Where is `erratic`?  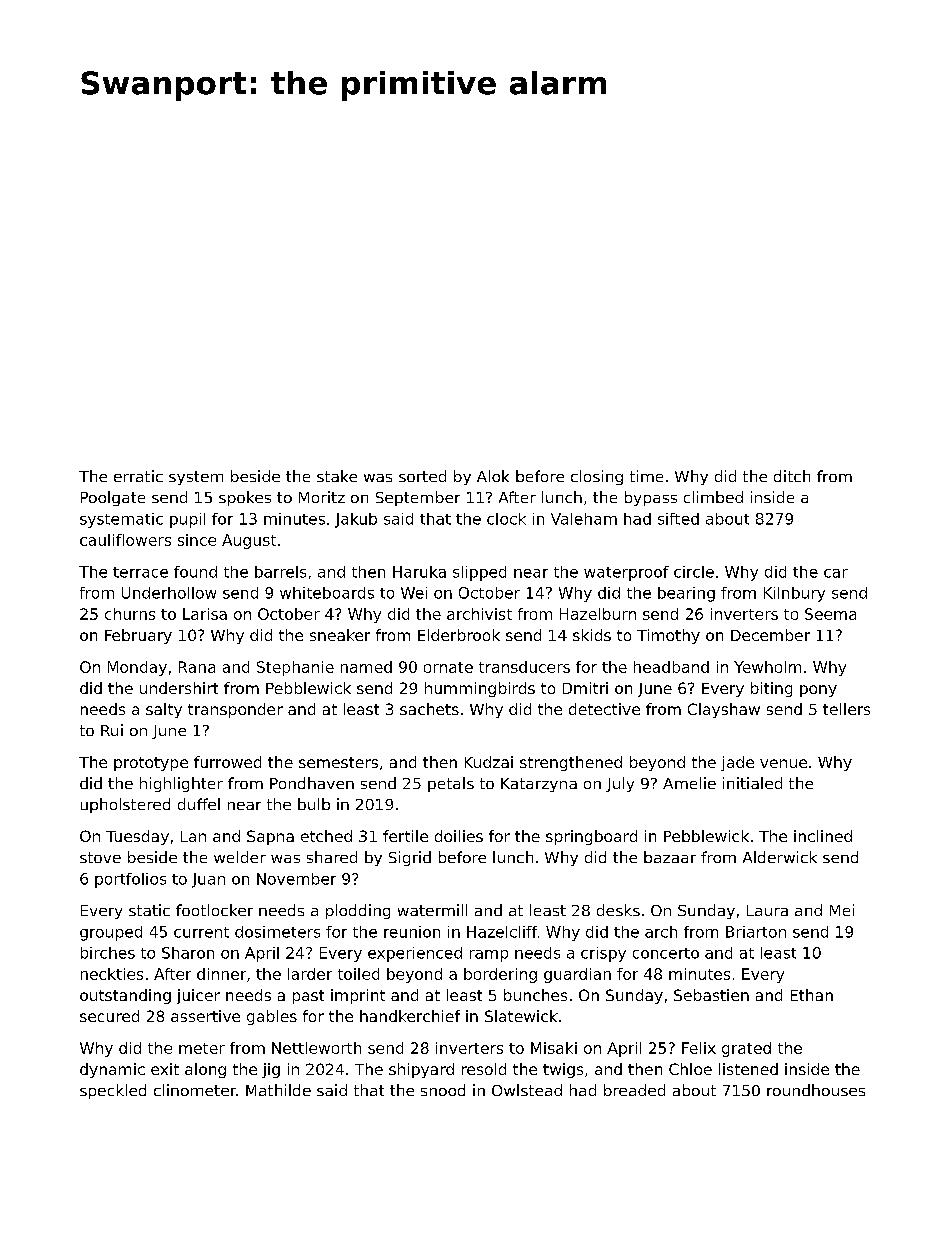
erratic is located at coordinates (138, 476).
